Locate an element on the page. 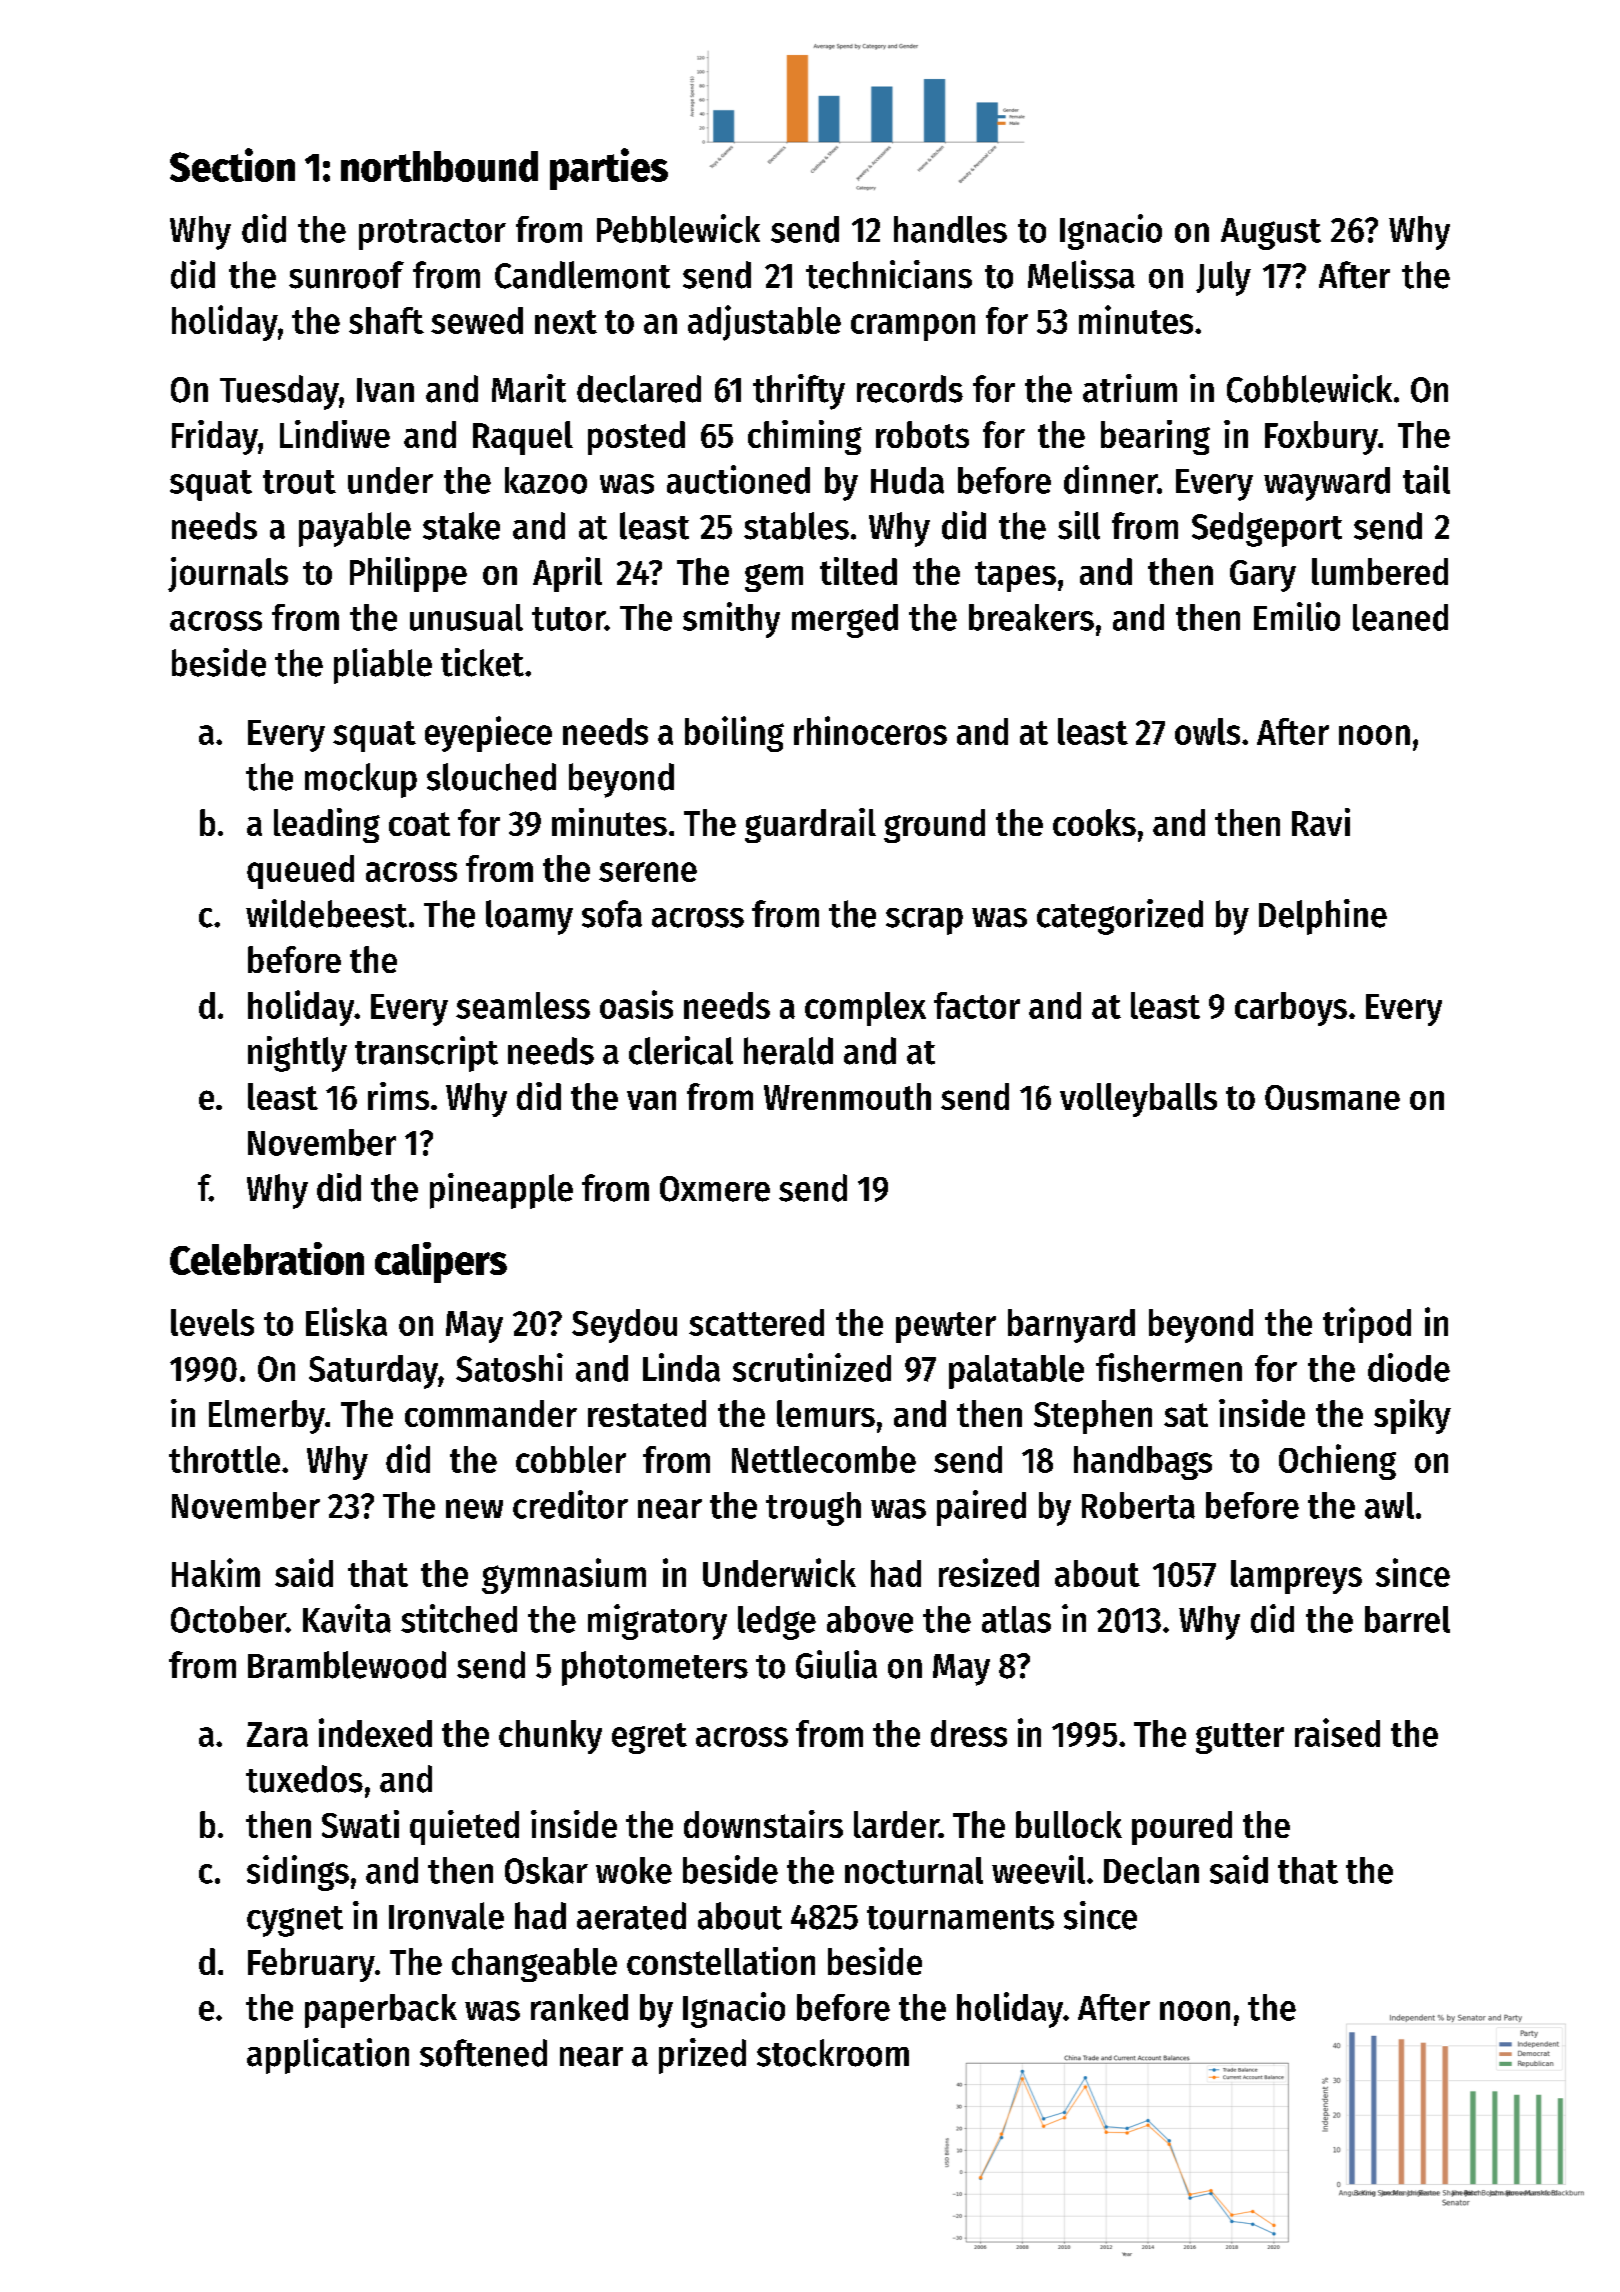 This image has height=2292, width=1620. handles is located at coordinates (950, 229).
